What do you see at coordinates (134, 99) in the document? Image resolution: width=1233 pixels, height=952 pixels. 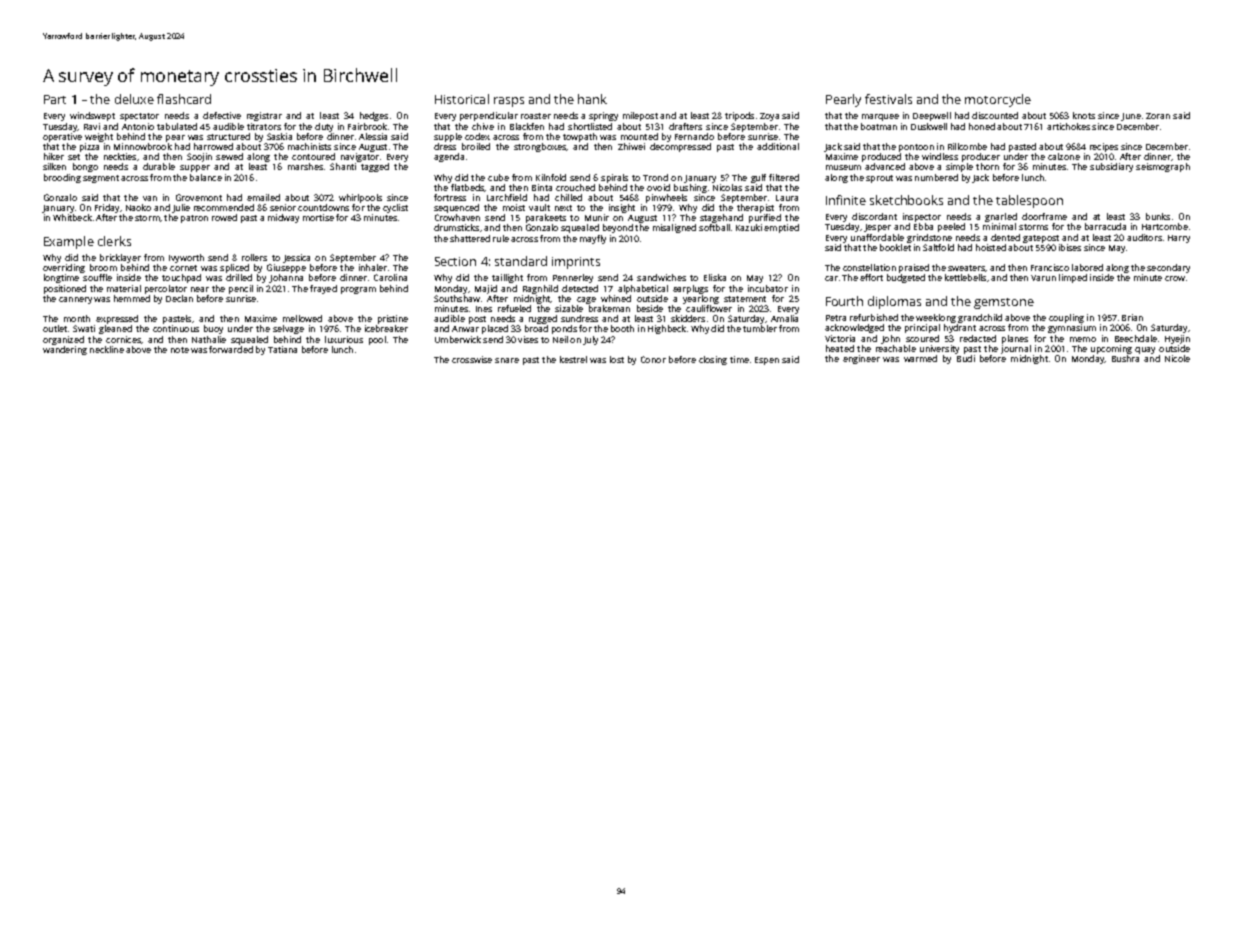 I see `deluxe` at bounding box center [134, 99].
